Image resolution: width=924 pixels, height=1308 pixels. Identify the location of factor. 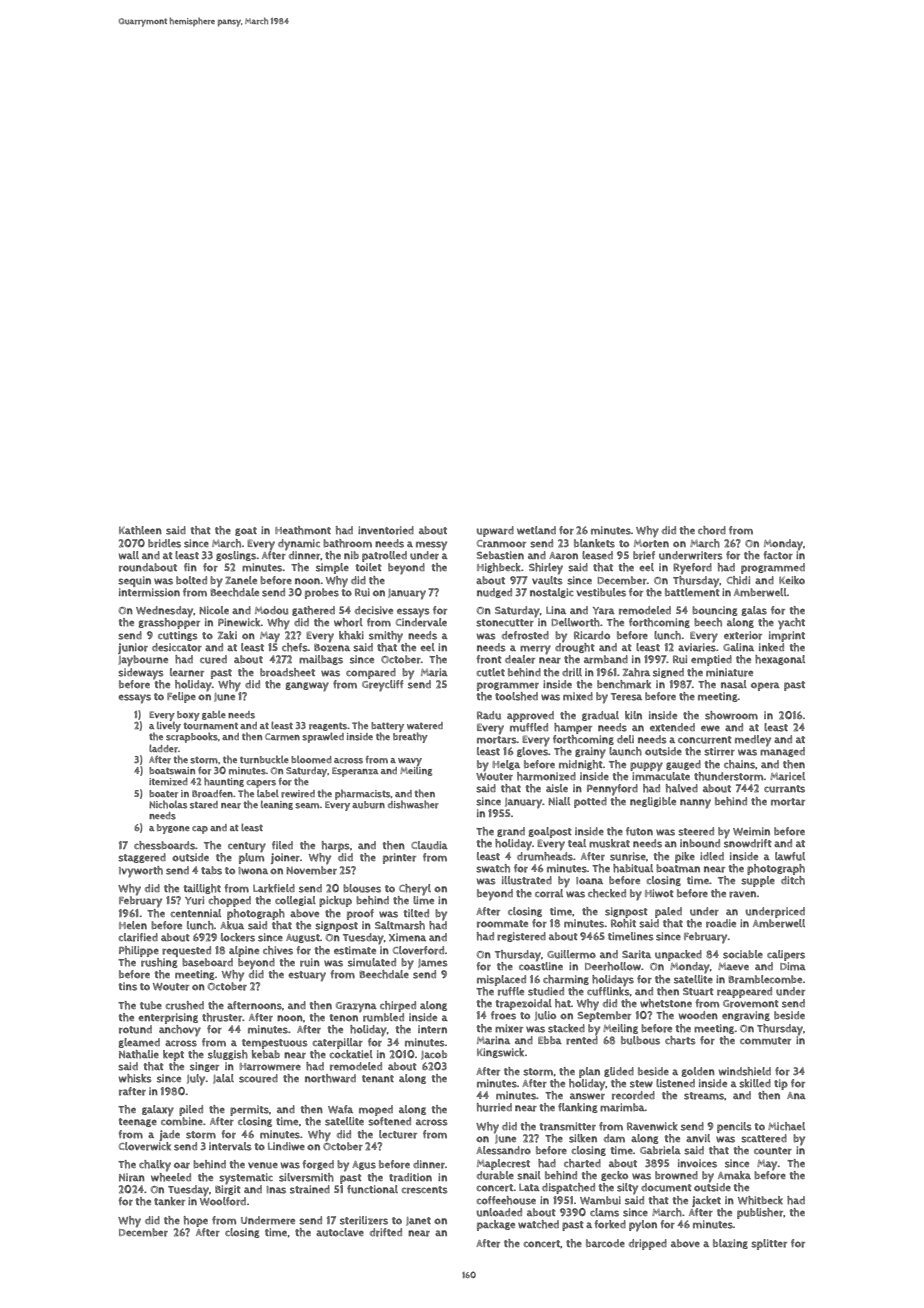
(778, 555).
